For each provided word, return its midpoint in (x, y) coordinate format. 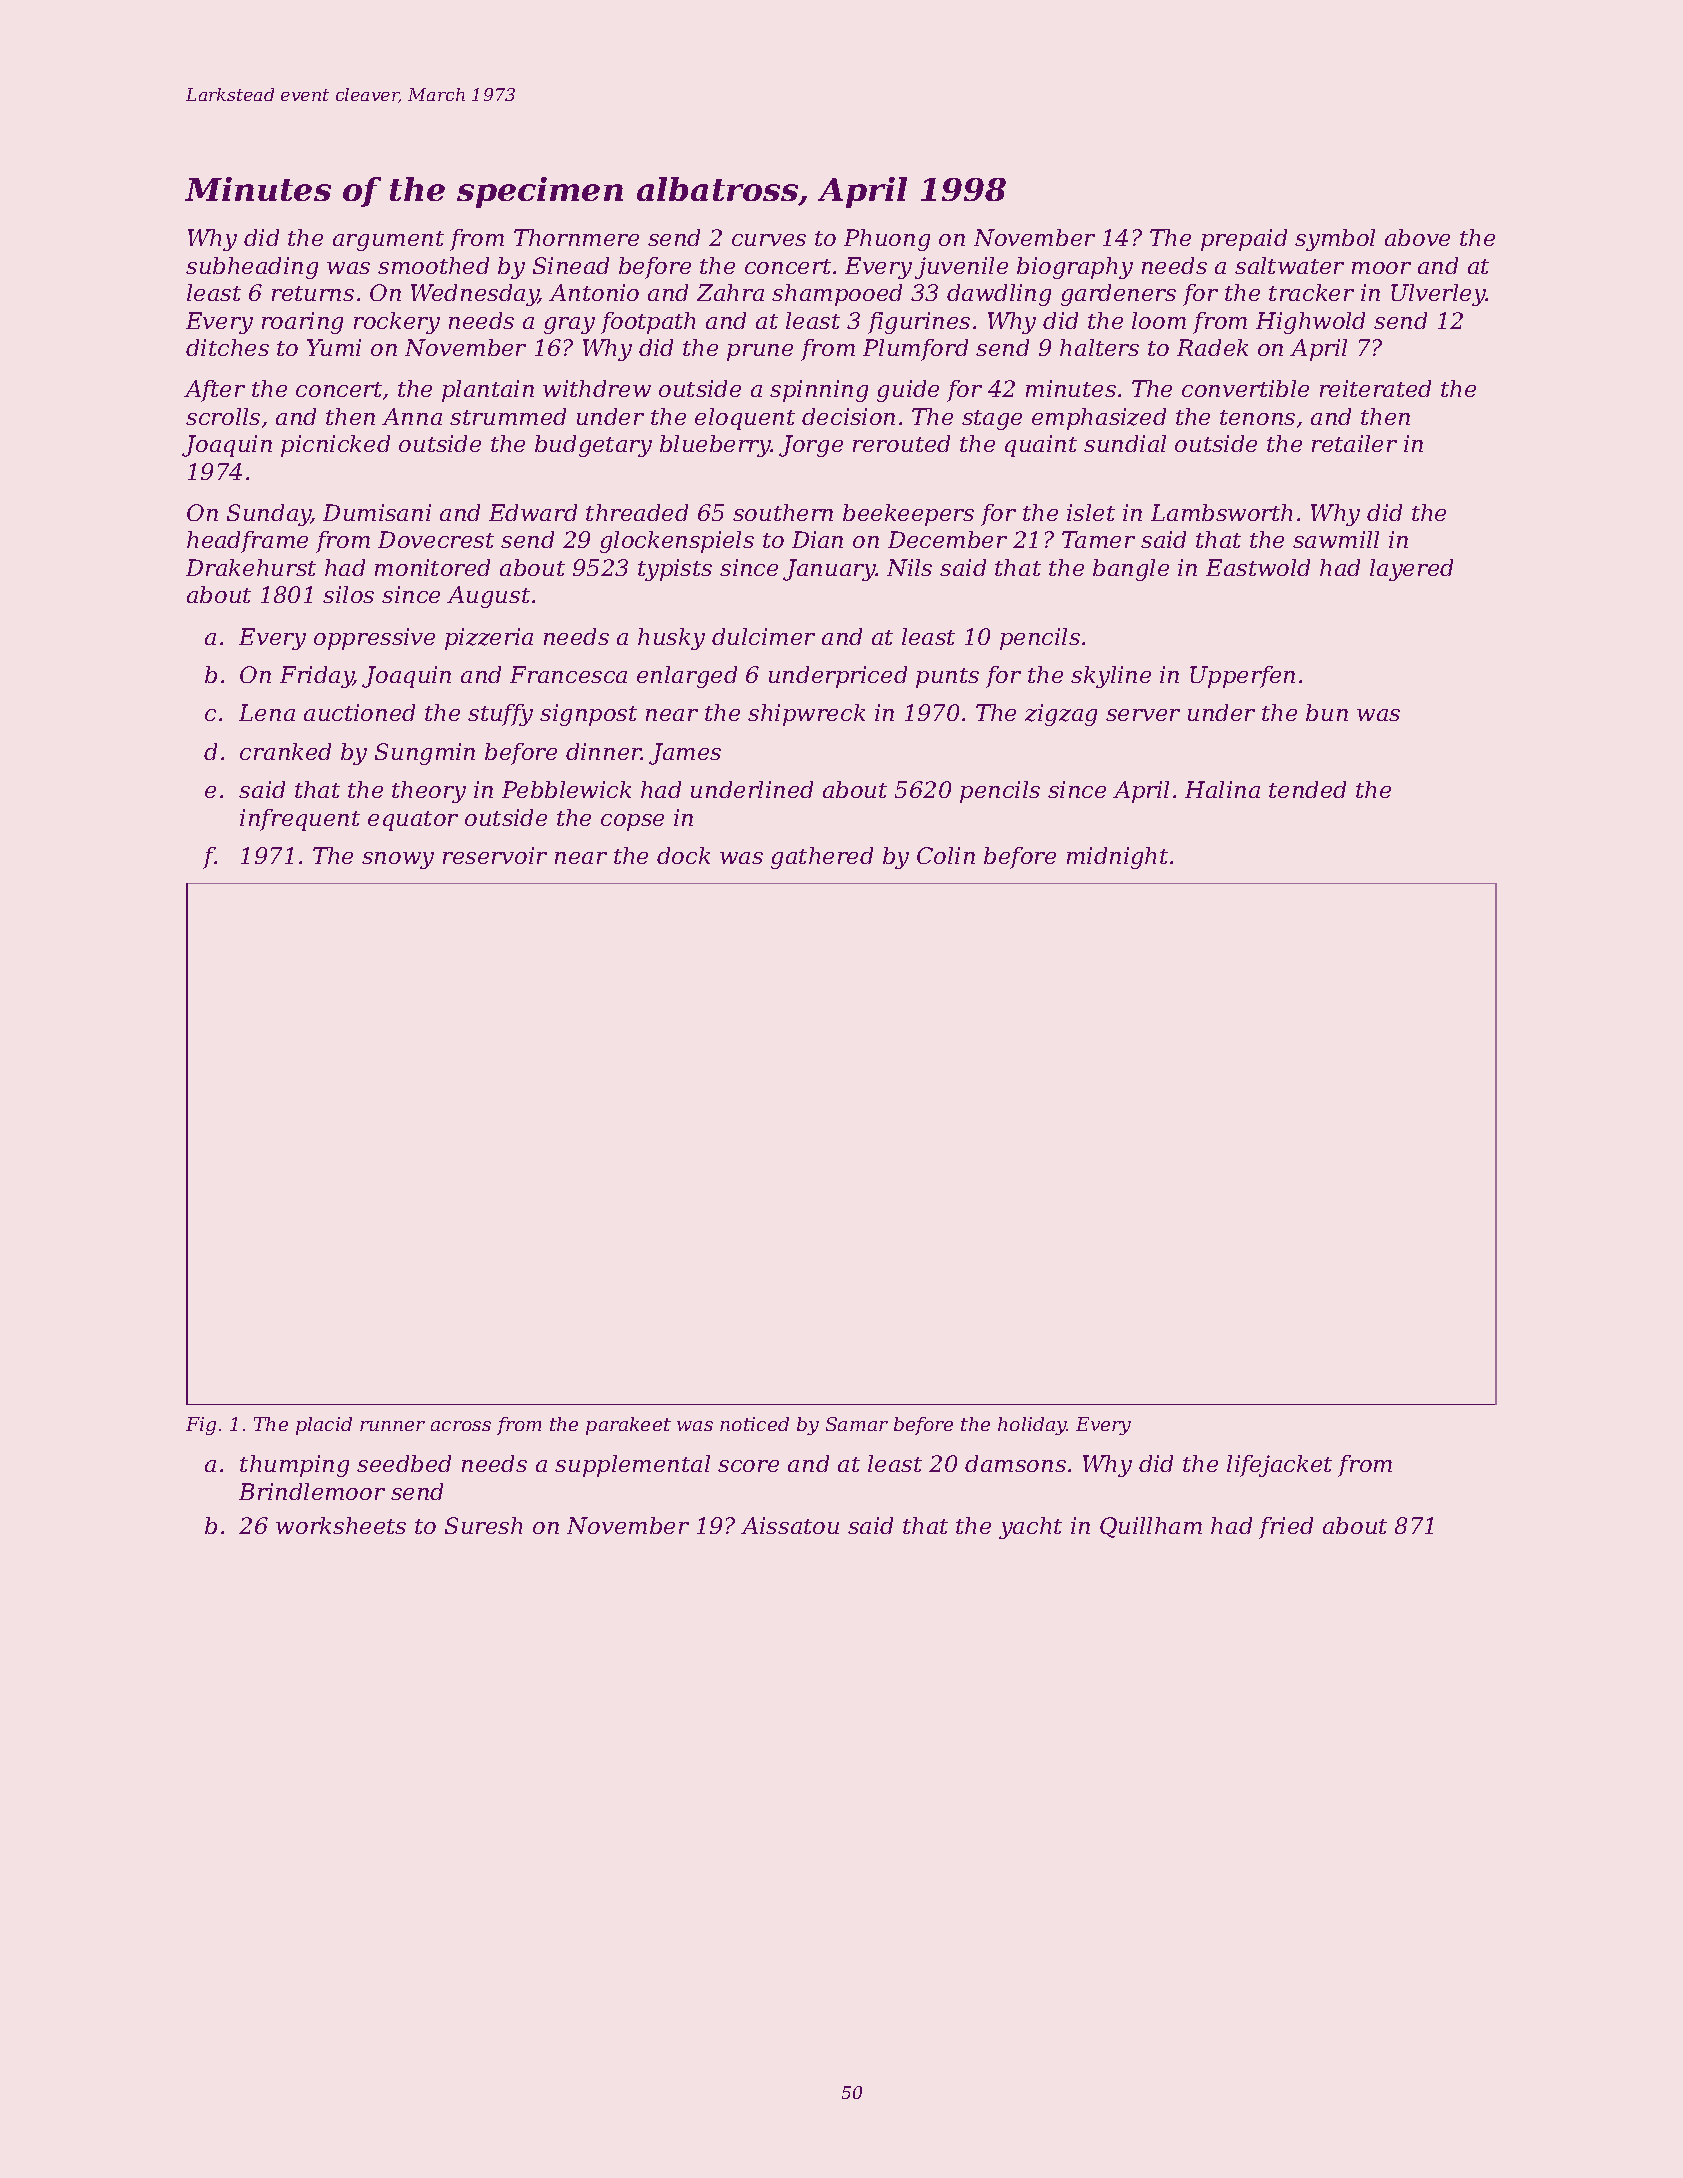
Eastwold (1258, 567)
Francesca (568, 674)
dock (683, 855)
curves (769, 240)
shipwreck (806, 715)
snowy (398, 860)
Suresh (483, 1525)
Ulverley (1438, 295)
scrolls (223, 416)
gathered (822, 858)
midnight (1117, 858)
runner (392, 1426)
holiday (1032, 1426)
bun (1327, 712)
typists (675, 570)
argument (388, 241)
